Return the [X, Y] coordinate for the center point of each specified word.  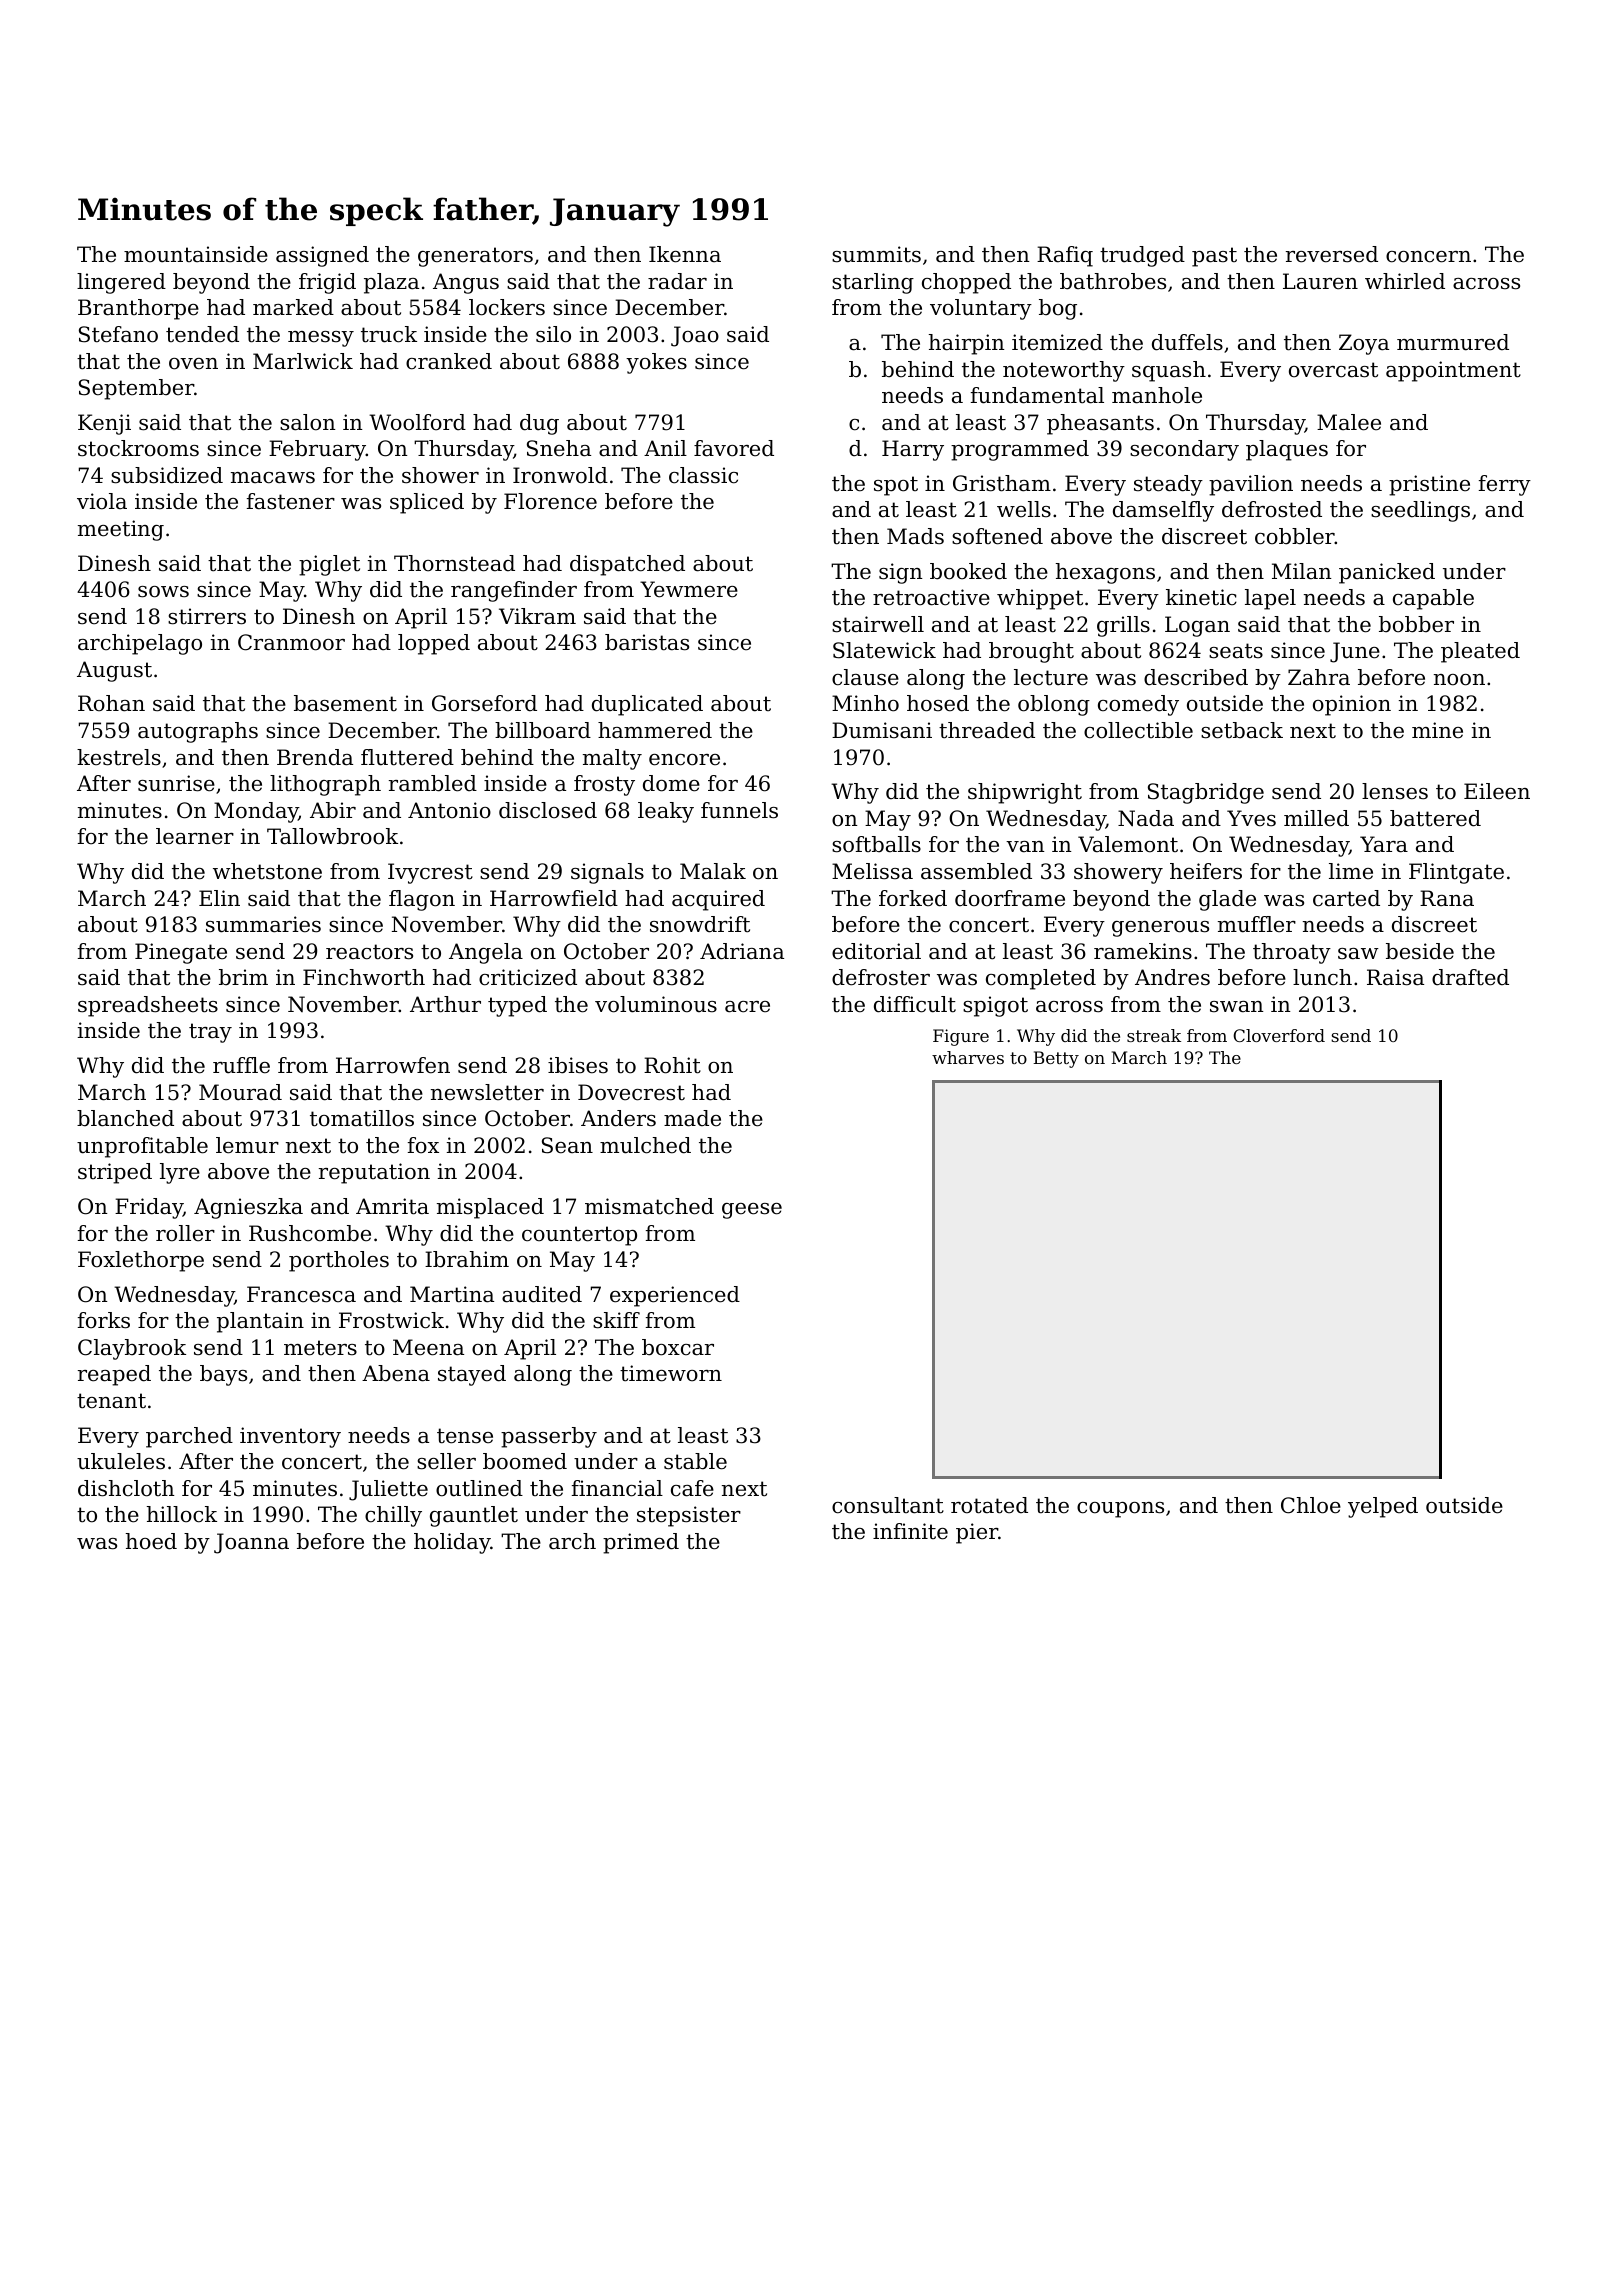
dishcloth [126, 1488]
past [1214, 257]
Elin [219, 898]
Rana [1447, 898]
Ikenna [685, 254]
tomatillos [362, 1118]
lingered [121, 283]
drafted [1470, 977]
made [692, 1118]
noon [1459, 680]
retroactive [931, 597]
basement [345, 703]
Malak [713, 871]
